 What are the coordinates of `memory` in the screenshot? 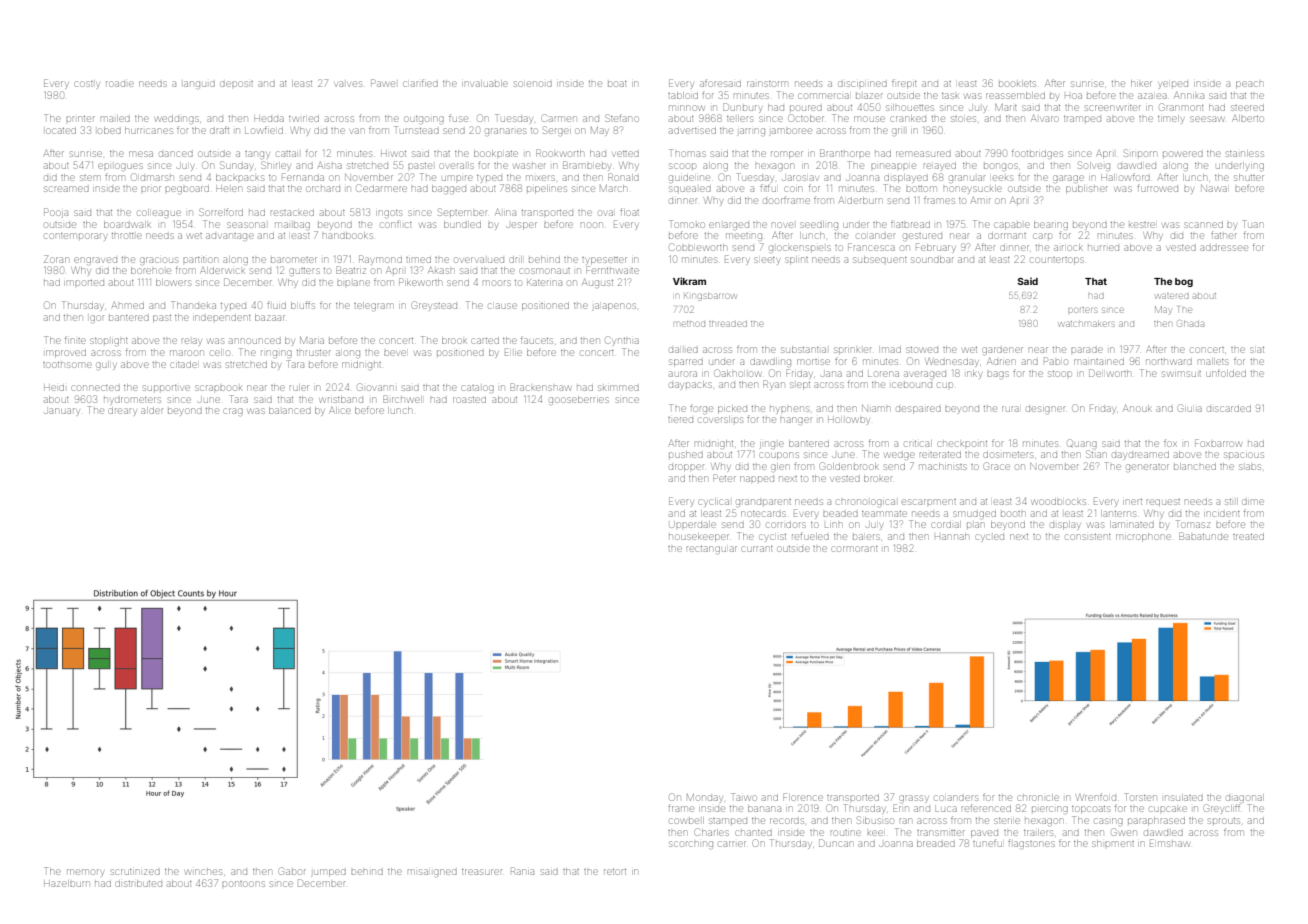 It's located at (85, 873).
